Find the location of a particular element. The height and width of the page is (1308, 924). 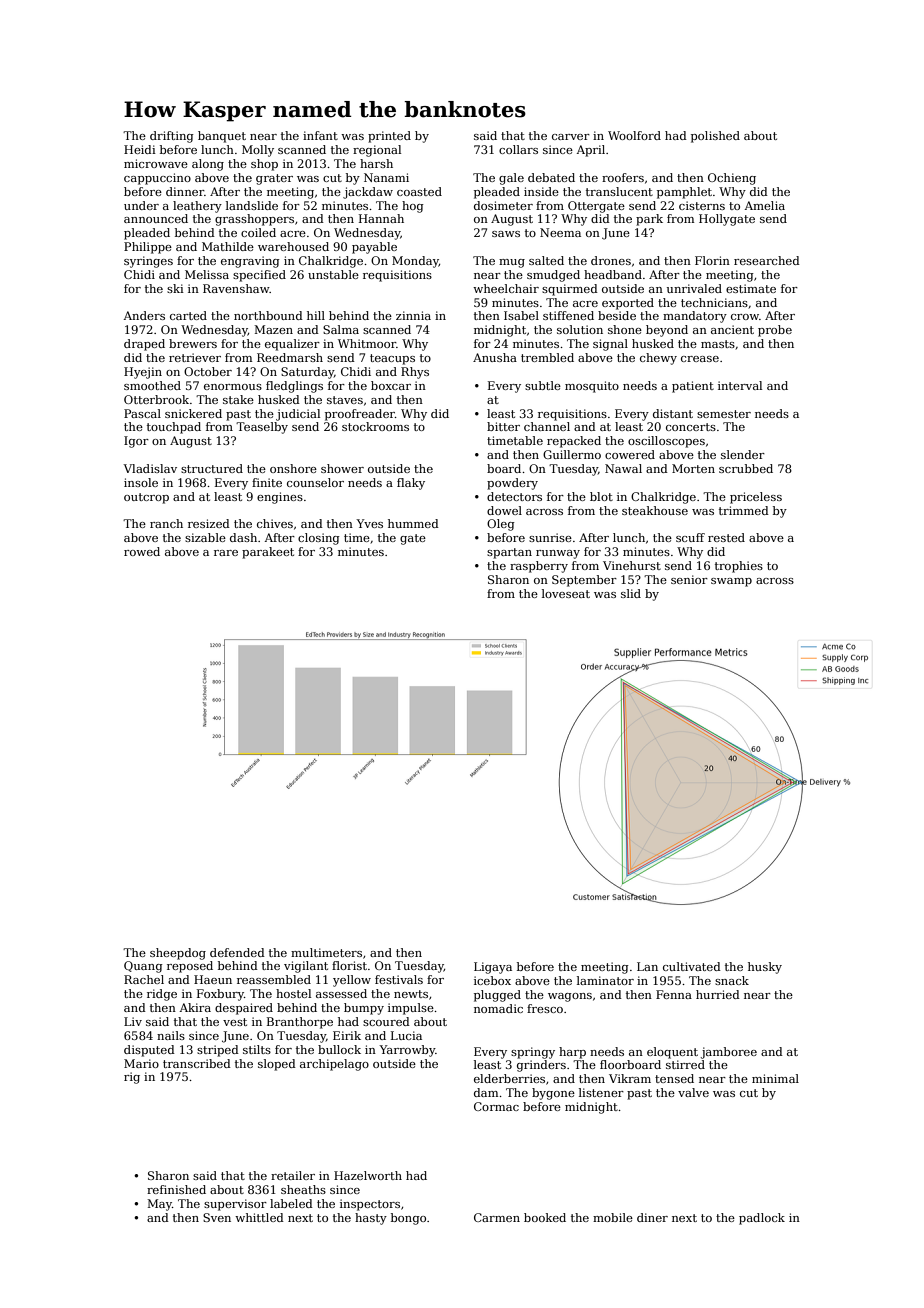

beside is located at coordinates (617, 315).
